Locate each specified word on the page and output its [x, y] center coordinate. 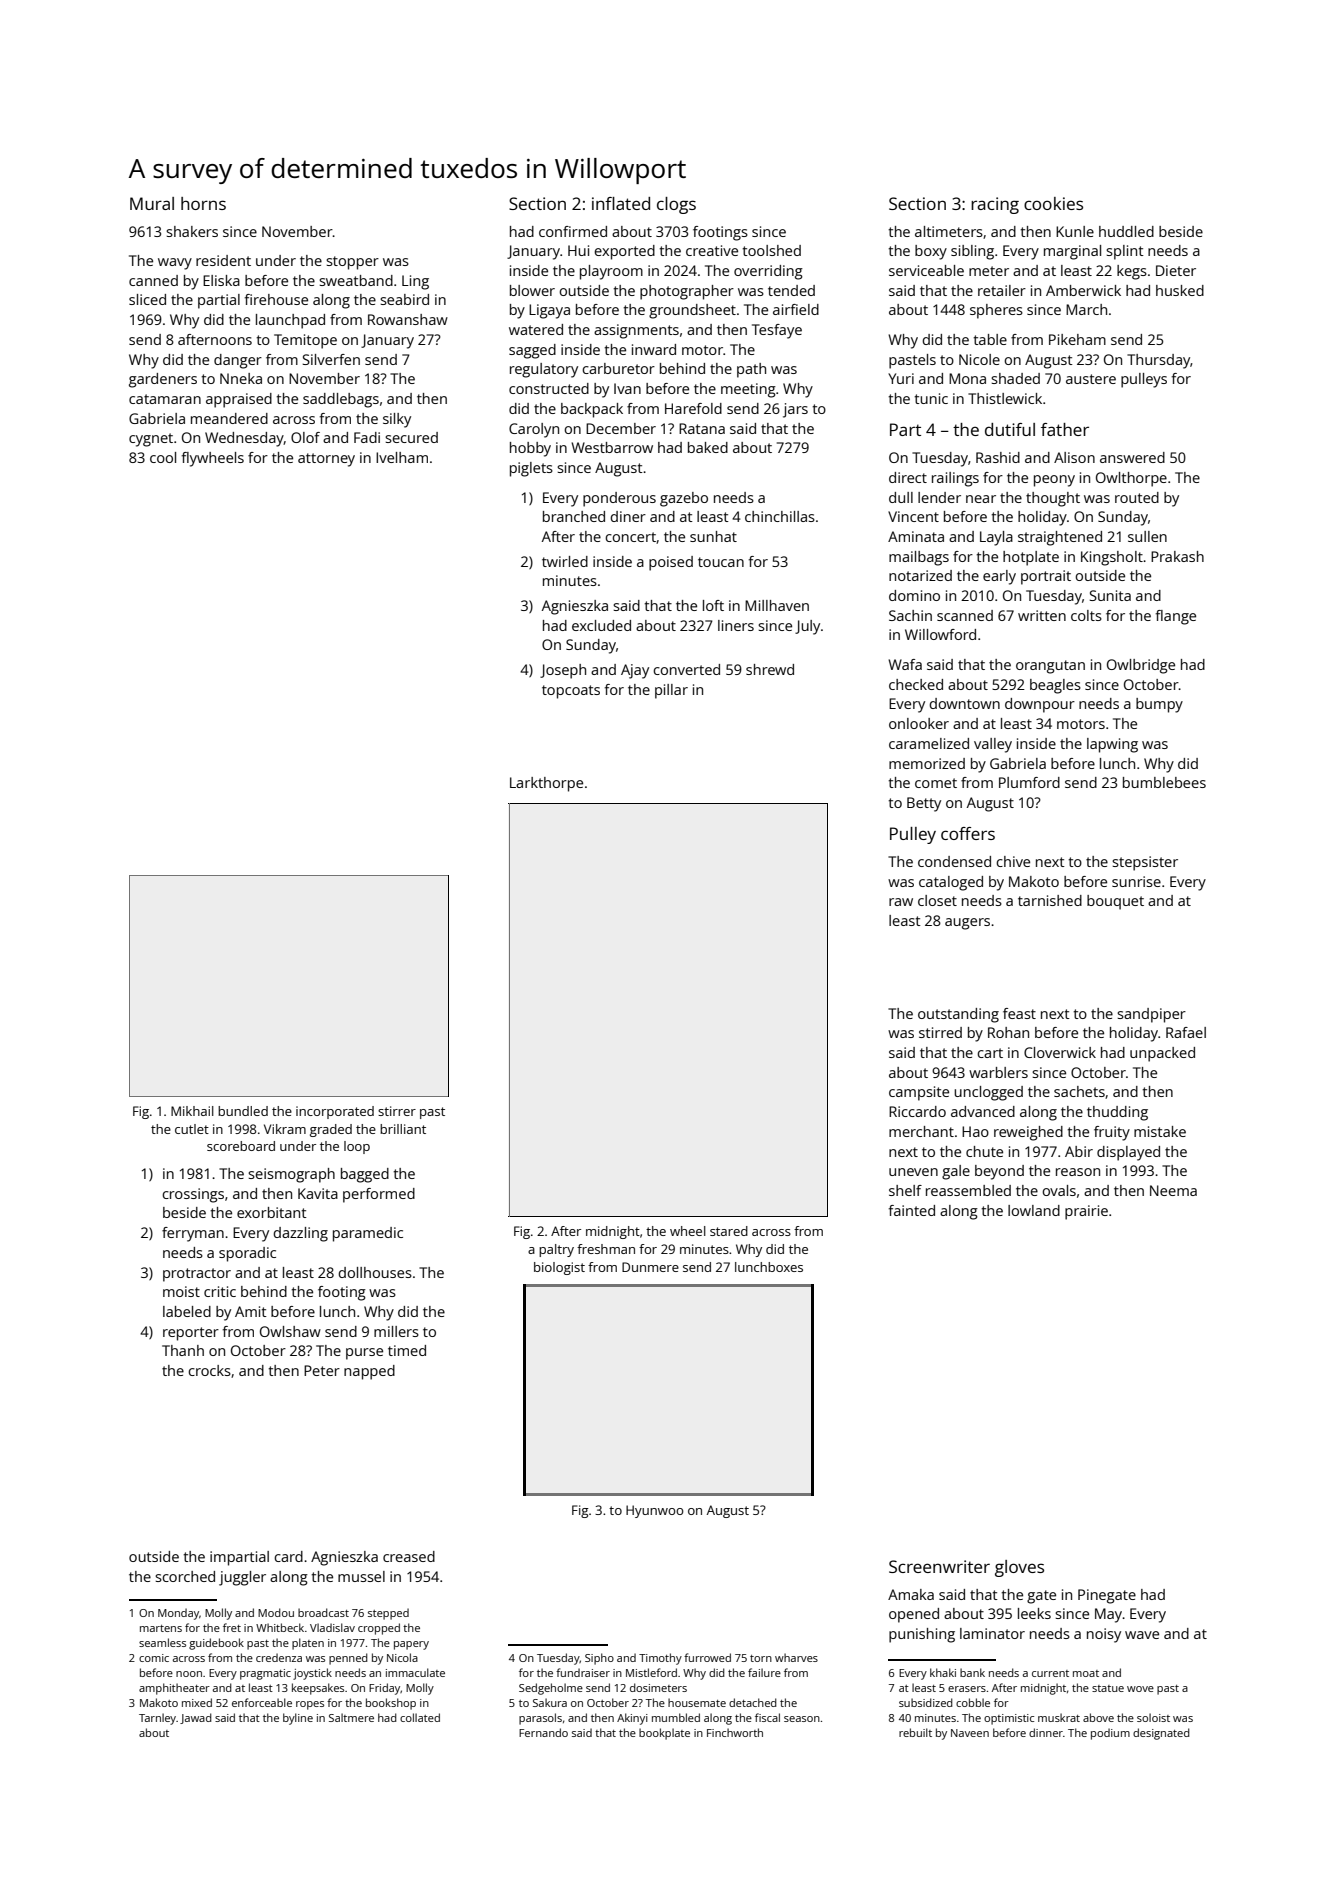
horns [203, 203]
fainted [912, 1210]
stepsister [1145, 863]
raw [901, 902]
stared [729, 1231]
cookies [1053, 203]
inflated [621, 203]
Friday [385, 1689]
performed [379, 1195]
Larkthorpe [546, 784]
